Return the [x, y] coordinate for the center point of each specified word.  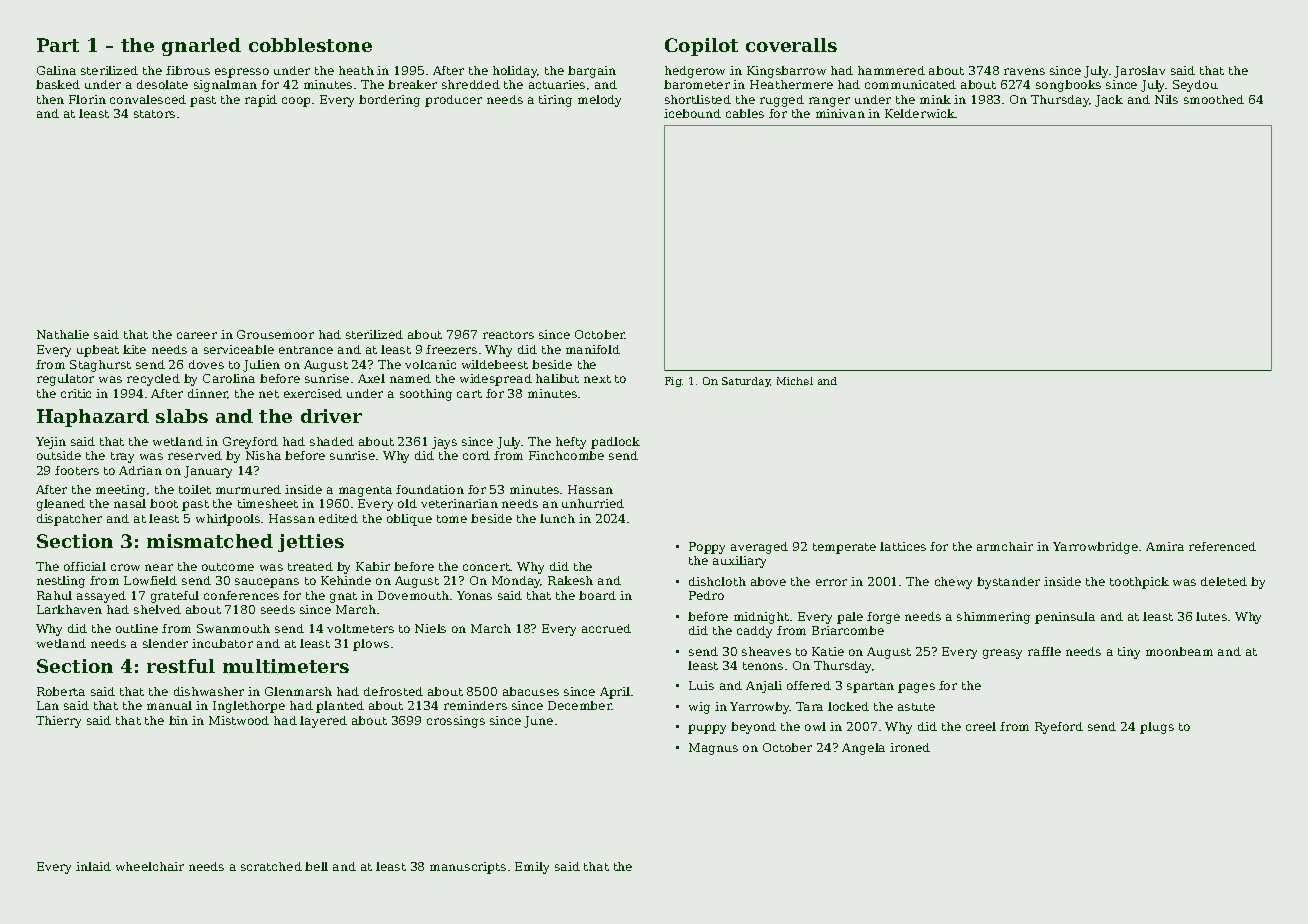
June [538, 722]
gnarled [201, 47]
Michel [795, 381]
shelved [157, 609]
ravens [1024, 71]
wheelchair [150, 866]
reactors [508, 335]
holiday [515, 72]
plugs [1157, 728]
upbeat [98, 351]
